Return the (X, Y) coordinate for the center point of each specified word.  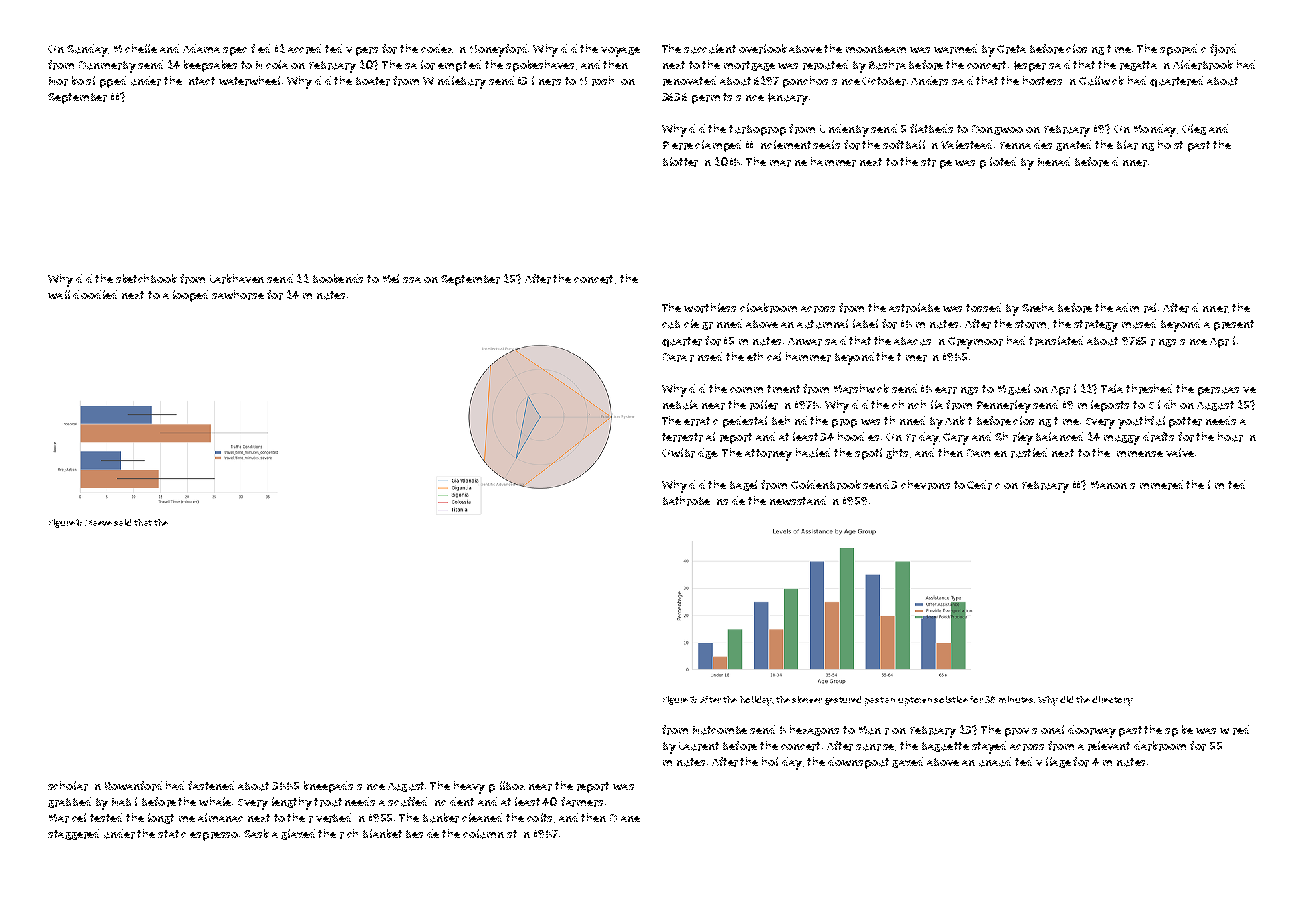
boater (373, 81)
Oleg (1194, 129)
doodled (95, 294)
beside (422, 833)
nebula (680, 405)
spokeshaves (540, 66)
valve (1180, 452)
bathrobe (686, 501)
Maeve (98, 523)
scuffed (407, 802)
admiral (1136, 308)
